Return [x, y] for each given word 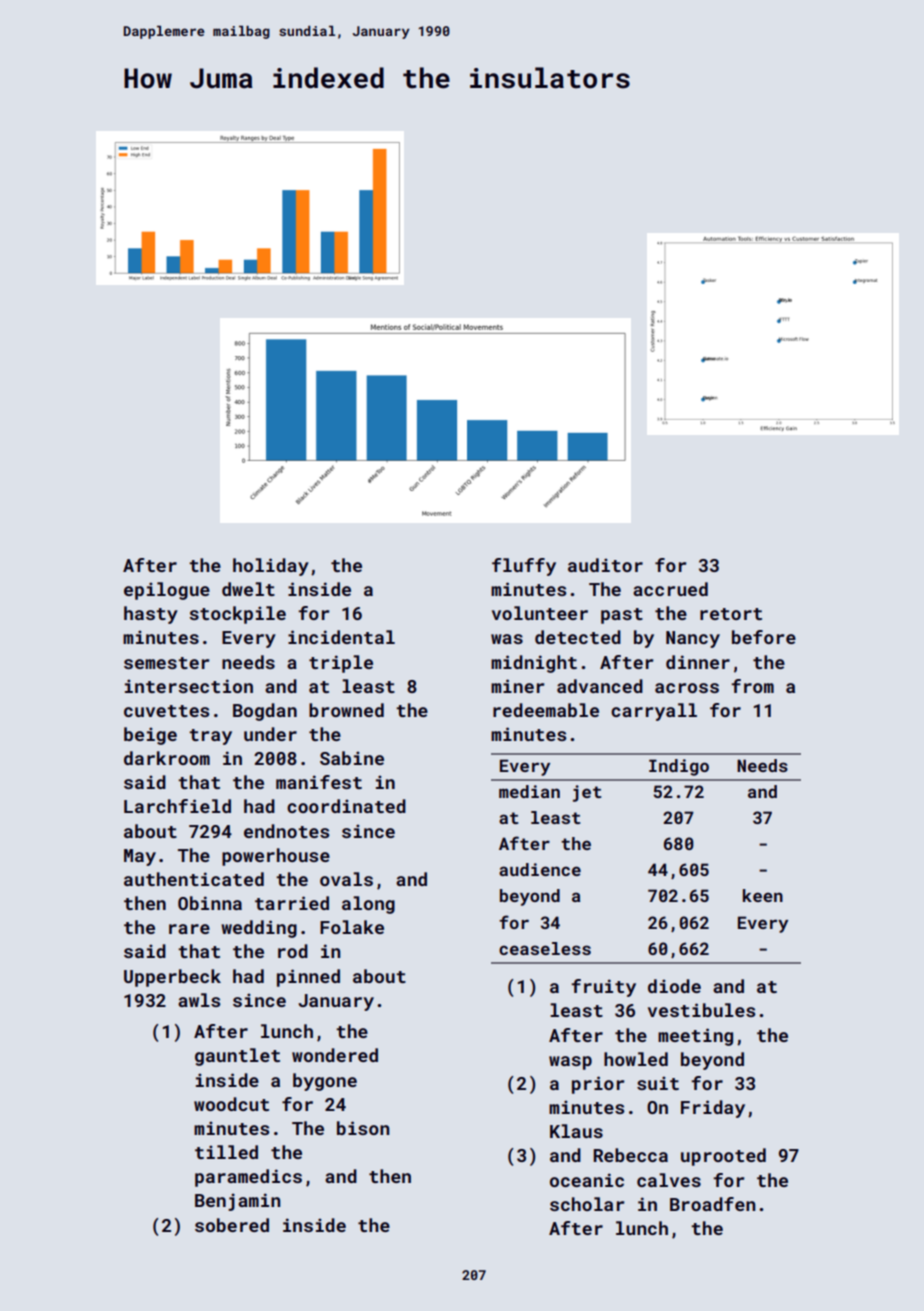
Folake [352, 927]
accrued [670, 589]
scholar [587, 1204]
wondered [335, 1055]
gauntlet [237, 1057]
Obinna [210, 903]
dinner [698, 662]
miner [517, 686]
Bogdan [265, 712]
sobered [232, 1225]
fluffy [524, 567]
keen [763, 895]
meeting [695, 1037]
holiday [271, 567]
